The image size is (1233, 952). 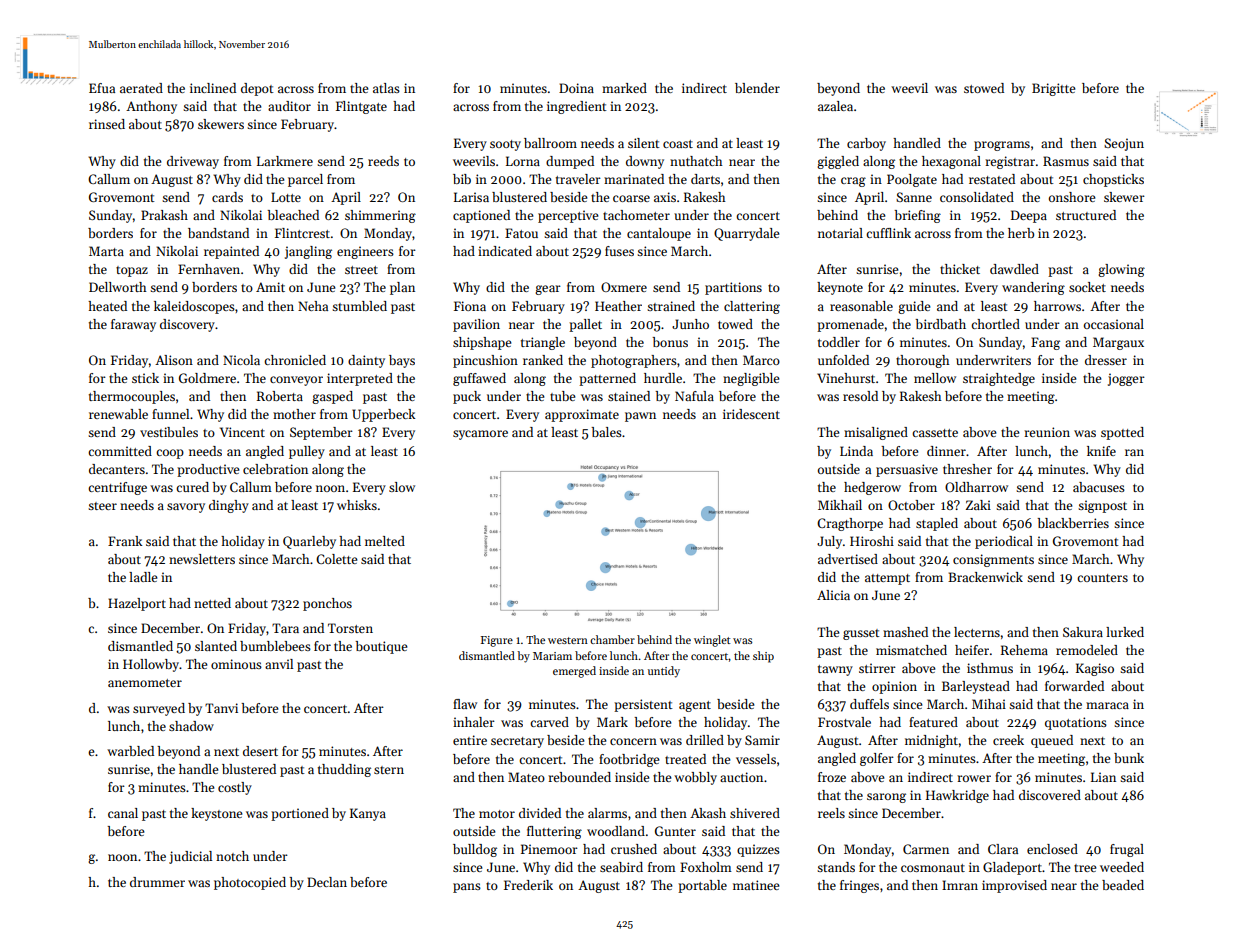 I want to click on funnel, so click(x=170, y=414).
